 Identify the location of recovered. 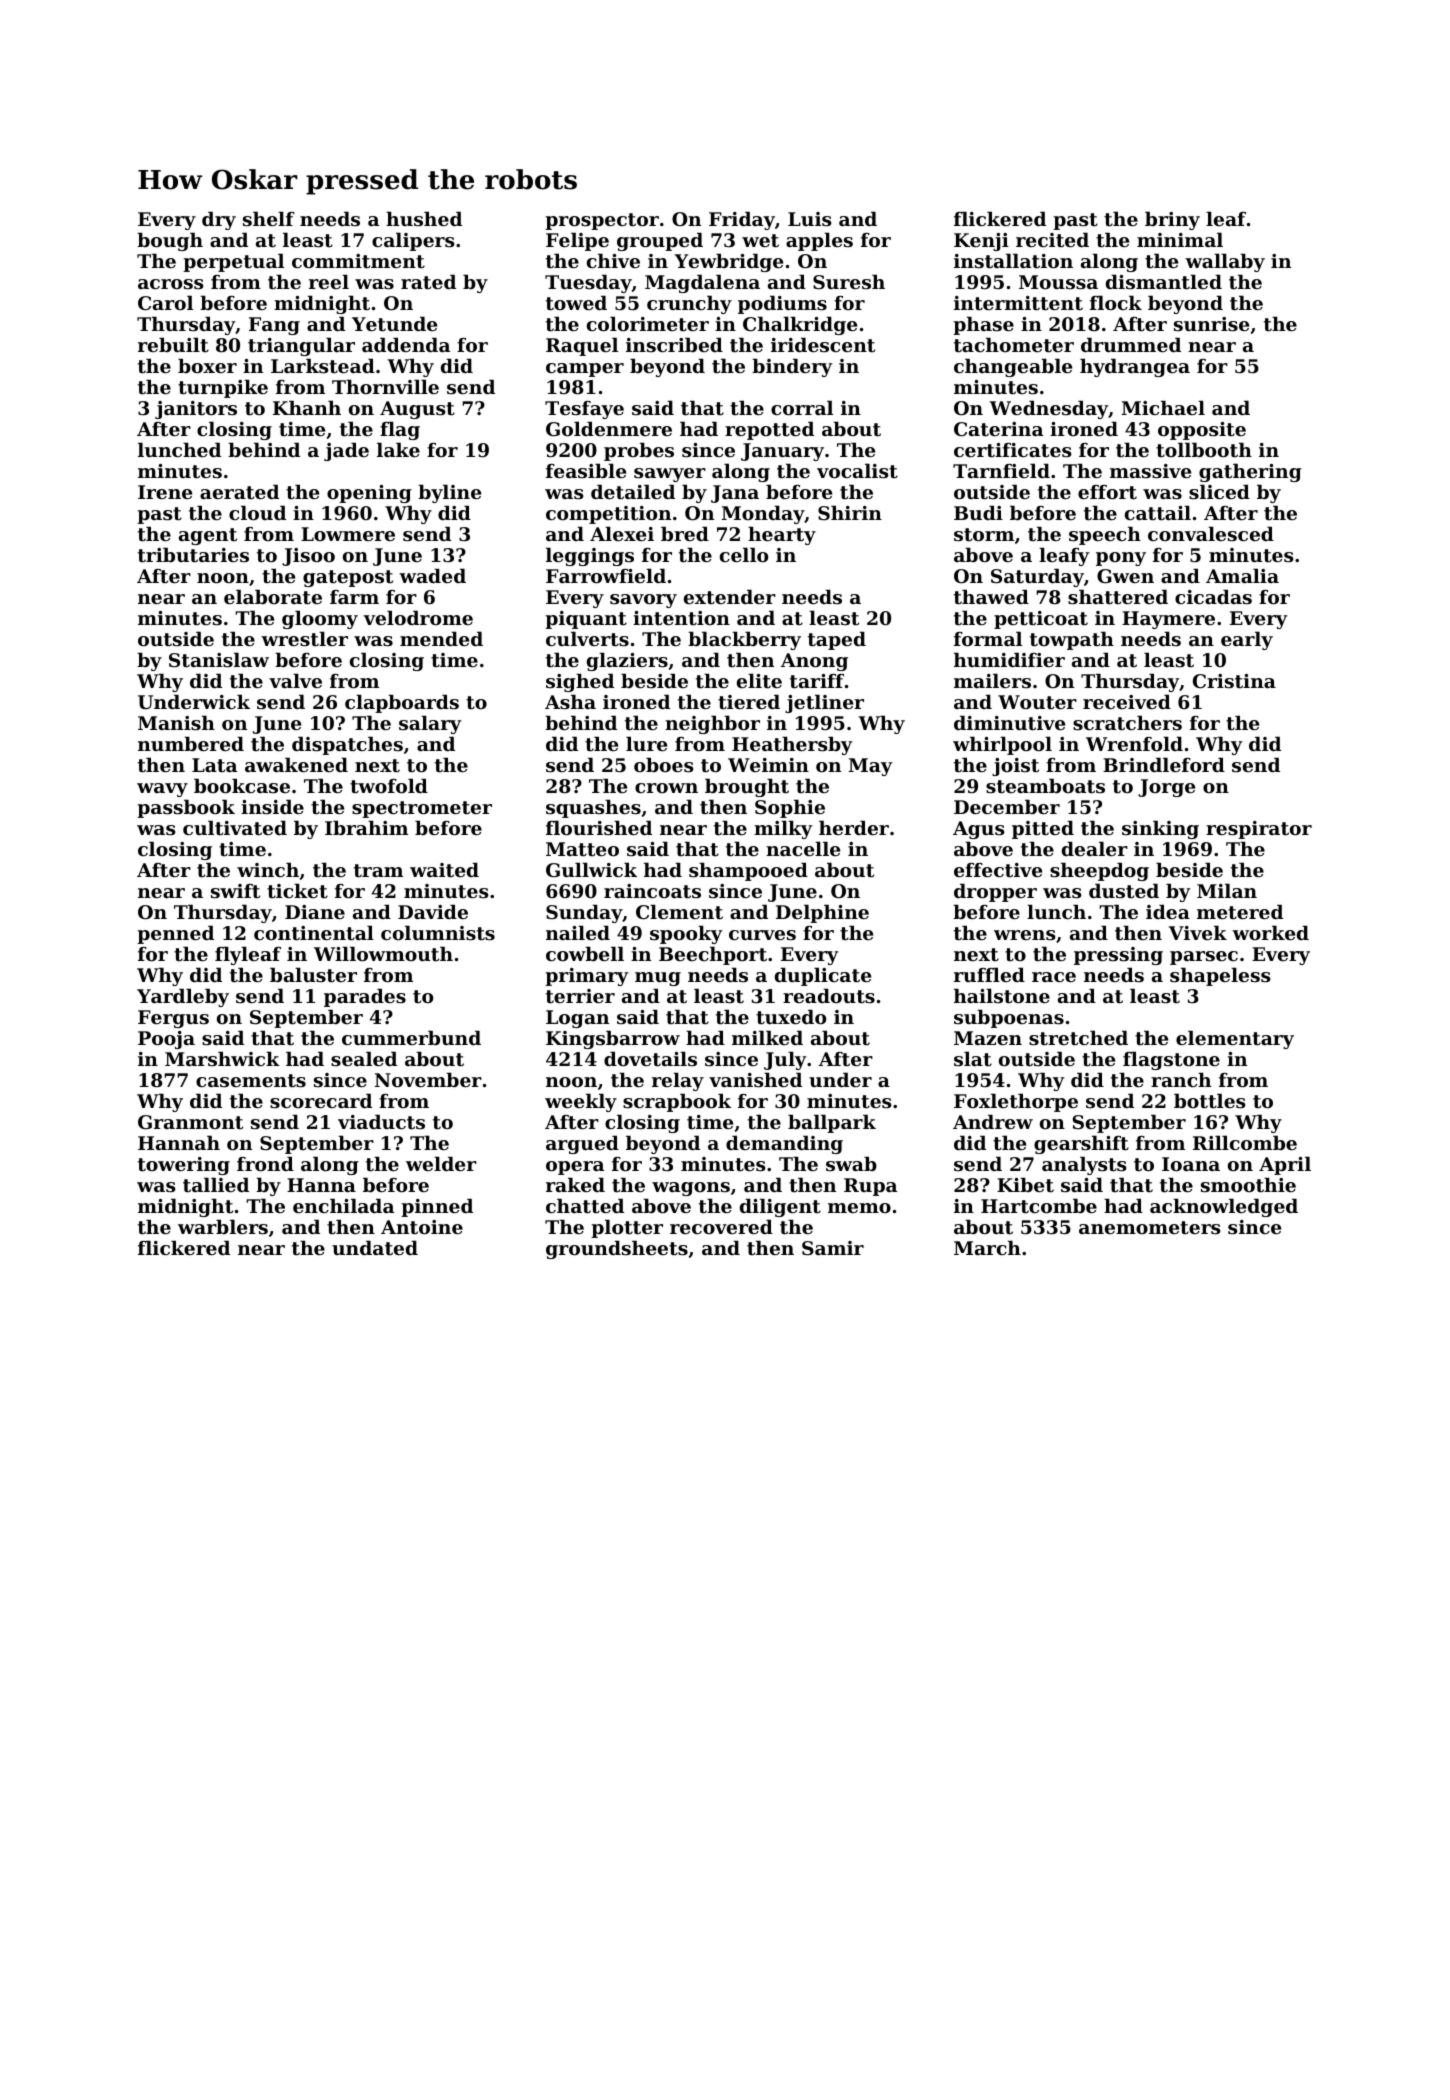
(721, 1226).
